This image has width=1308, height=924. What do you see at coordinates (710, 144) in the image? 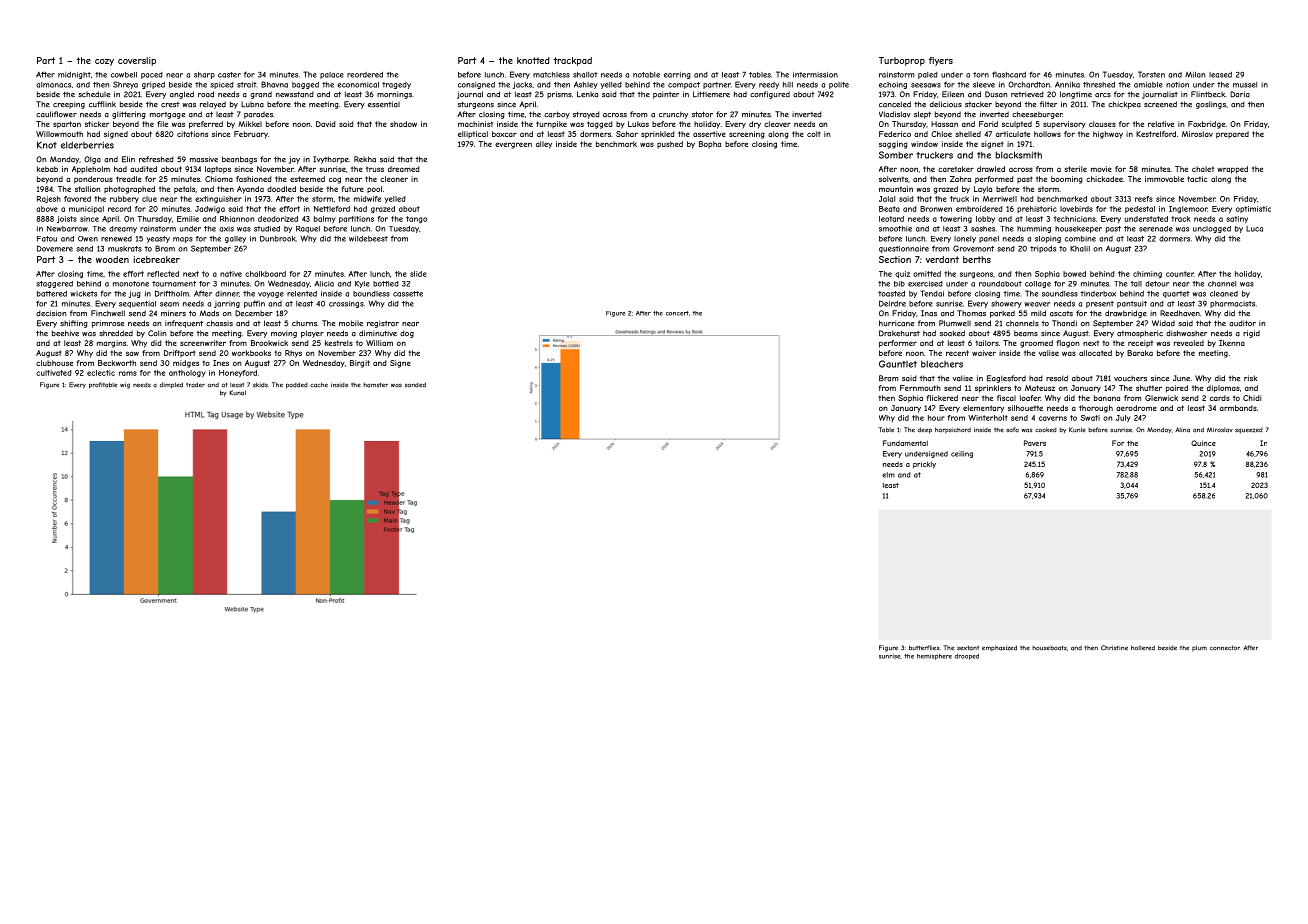
I see `Bopha` at bounding box center [710, 144].
